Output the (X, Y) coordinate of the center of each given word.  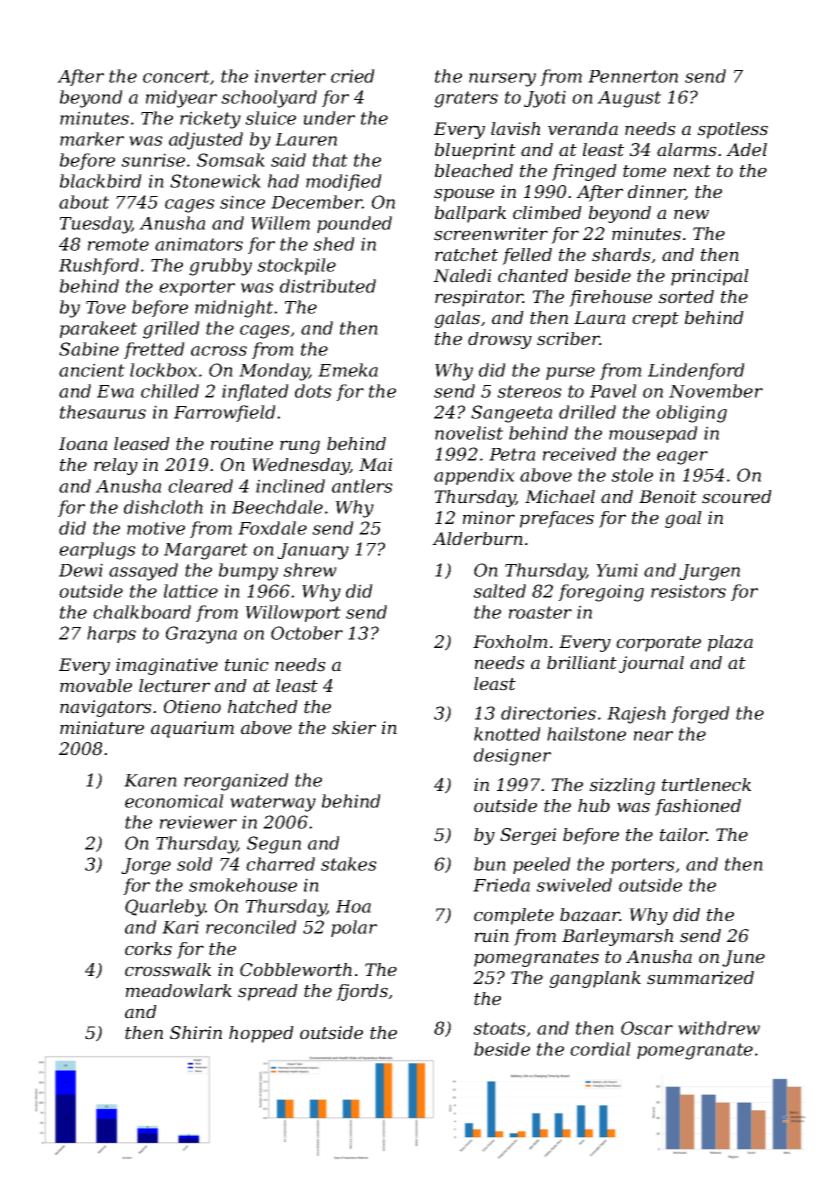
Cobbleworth (296, 970)
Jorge (146, 866)
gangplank (595, 979)
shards (621, 255)
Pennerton (633, 76)
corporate (658, 644)
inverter (290, 76)
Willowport (293, 613)
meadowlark (179, 991)
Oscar (647, 1028)
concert (176, 76)
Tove (106, 307)
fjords (362, 992)
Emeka (348, 370)
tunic (247, 665)
